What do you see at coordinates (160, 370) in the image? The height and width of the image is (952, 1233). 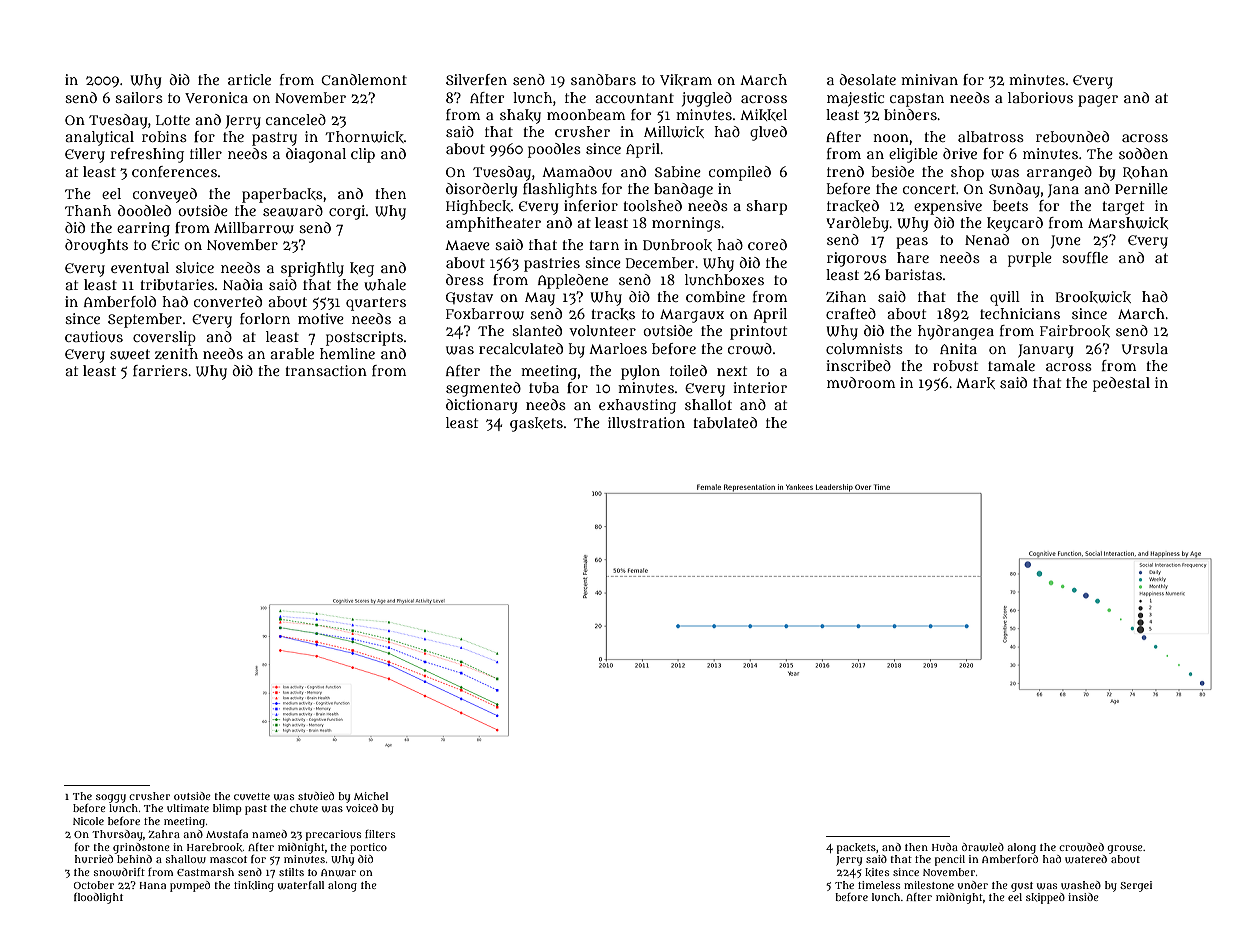 I see `farriers` at bounding box center [160, 370].
